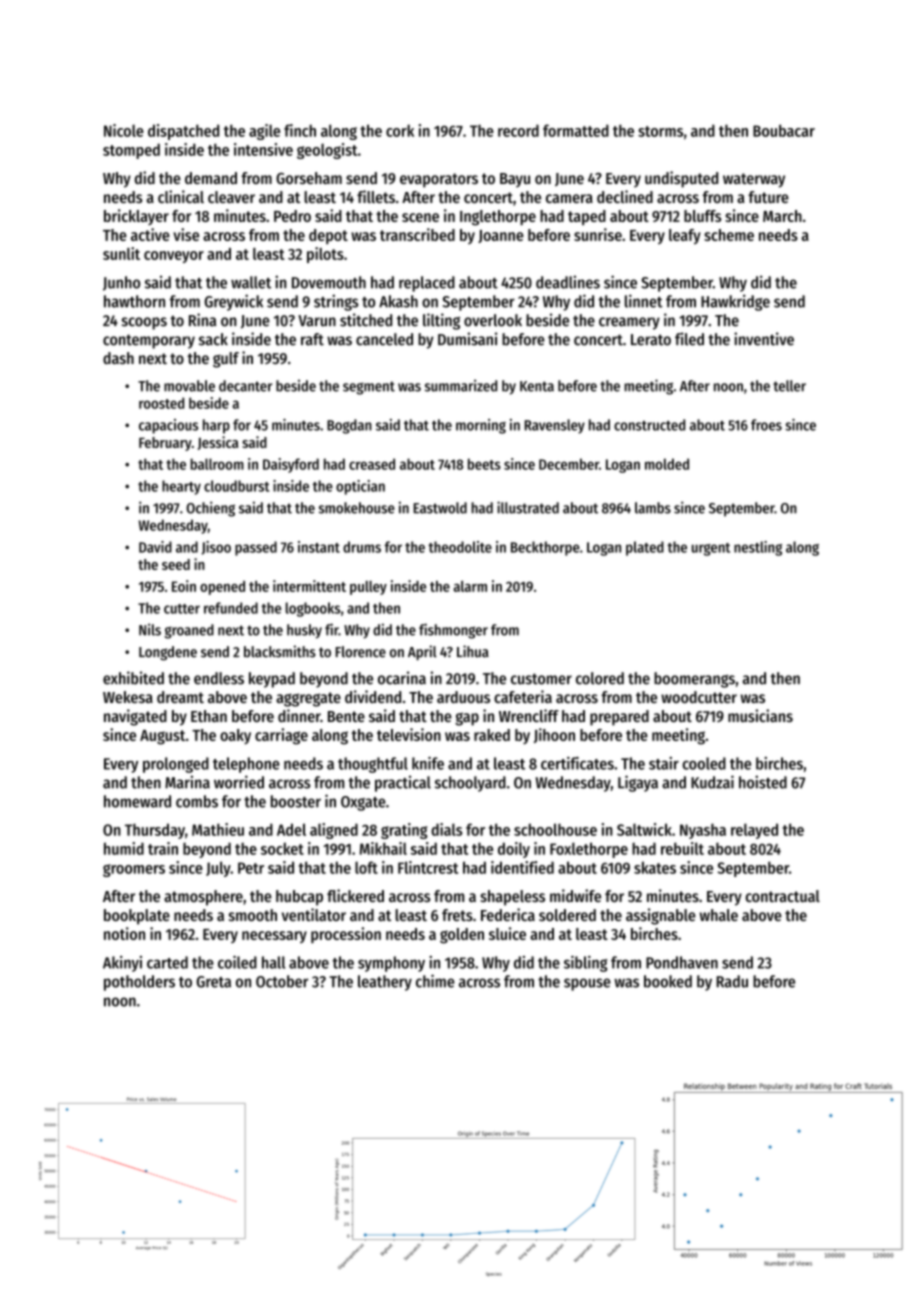 This screenshot has height=1308, width=924. What do you see at coordinates (400, 130) in the screenshot?
I see `cork` at bounding box center [400, 130].
